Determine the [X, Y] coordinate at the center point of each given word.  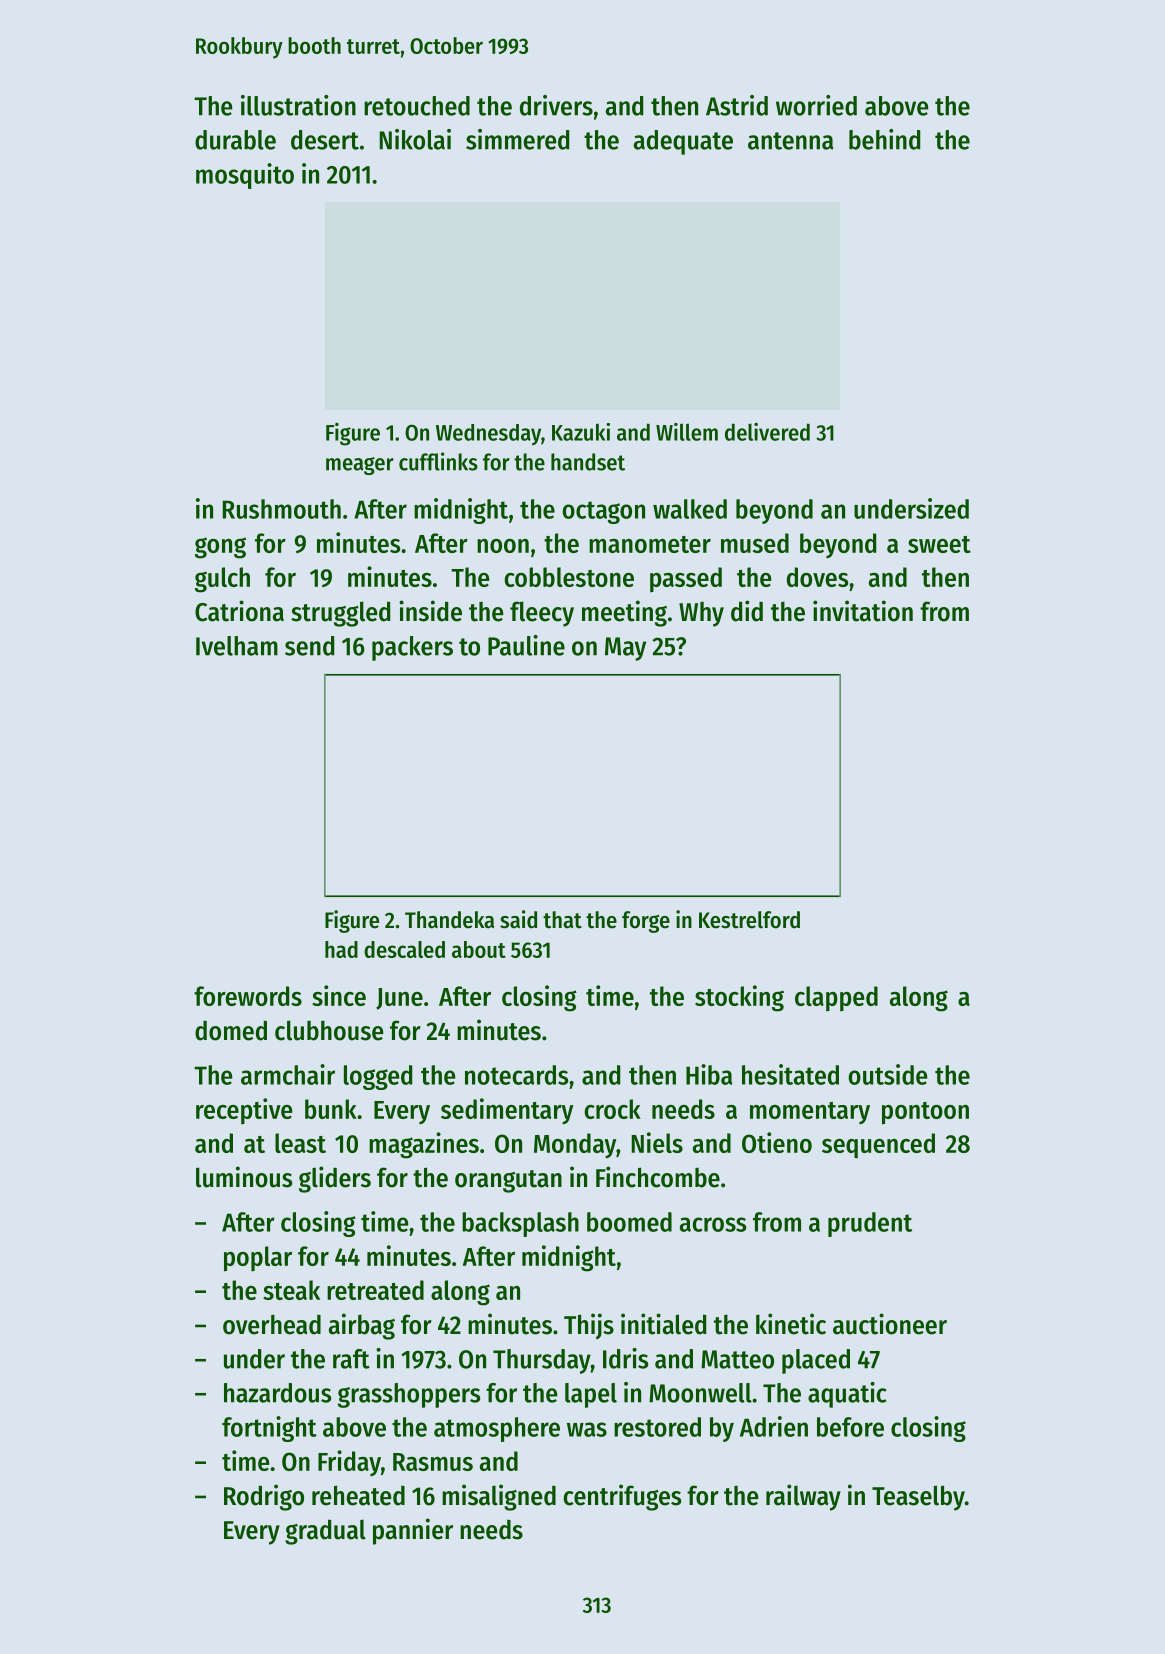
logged [378, 1077]
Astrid [737, 105]
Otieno [777, 1142]
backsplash [520, 1224]
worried [816, 105]
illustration [298, 105]
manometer [650, 544]
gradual [325, 1532]
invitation [863, 611]
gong [220, 548]
